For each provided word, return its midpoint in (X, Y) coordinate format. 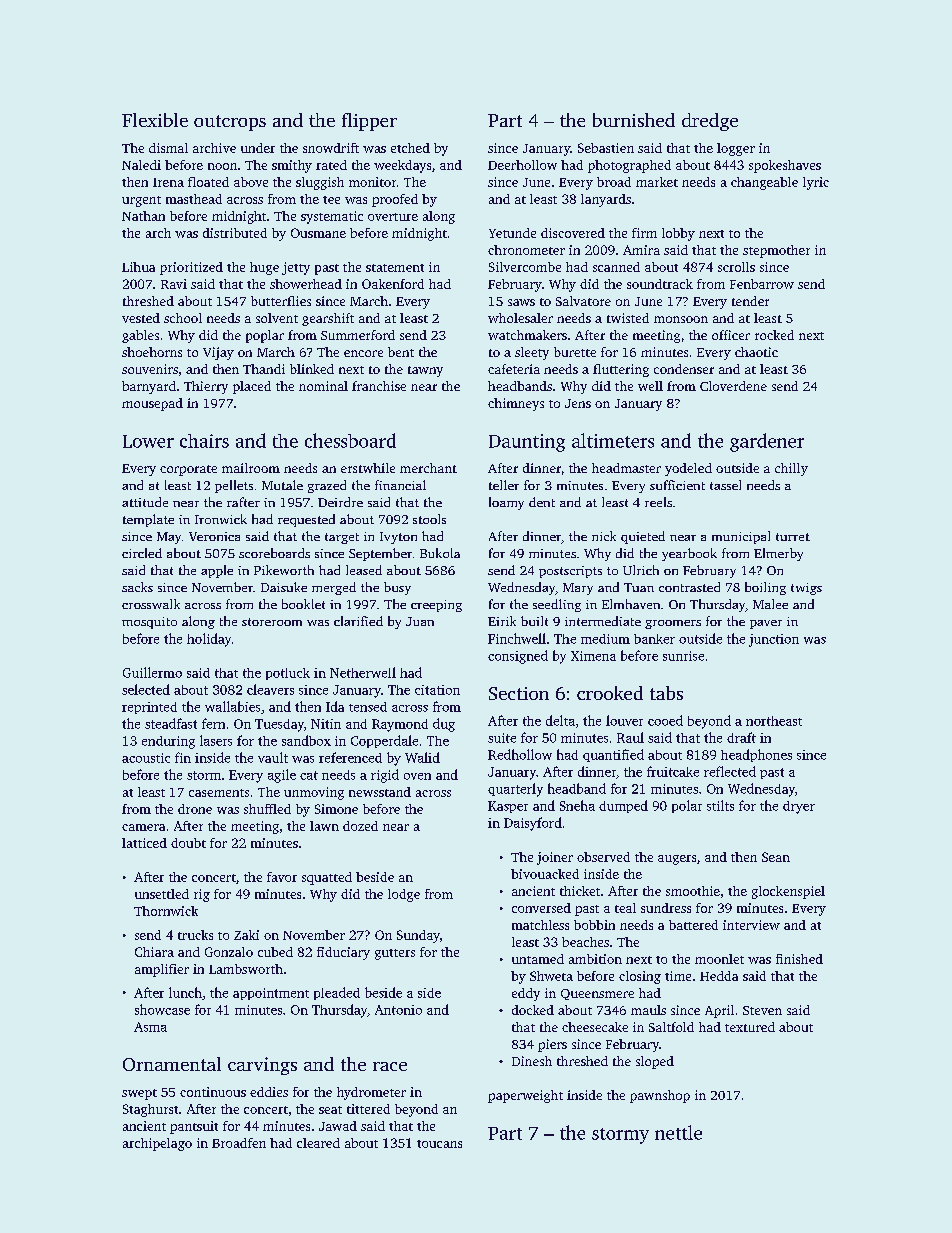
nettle (678, 1132)
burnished (634, 120)
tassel (725, 485)
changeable (764, 183)
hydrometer (371, 1093)
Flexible (155, 120)
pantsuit (194, 1127)
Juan (420, 621)
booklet (303, 604)
